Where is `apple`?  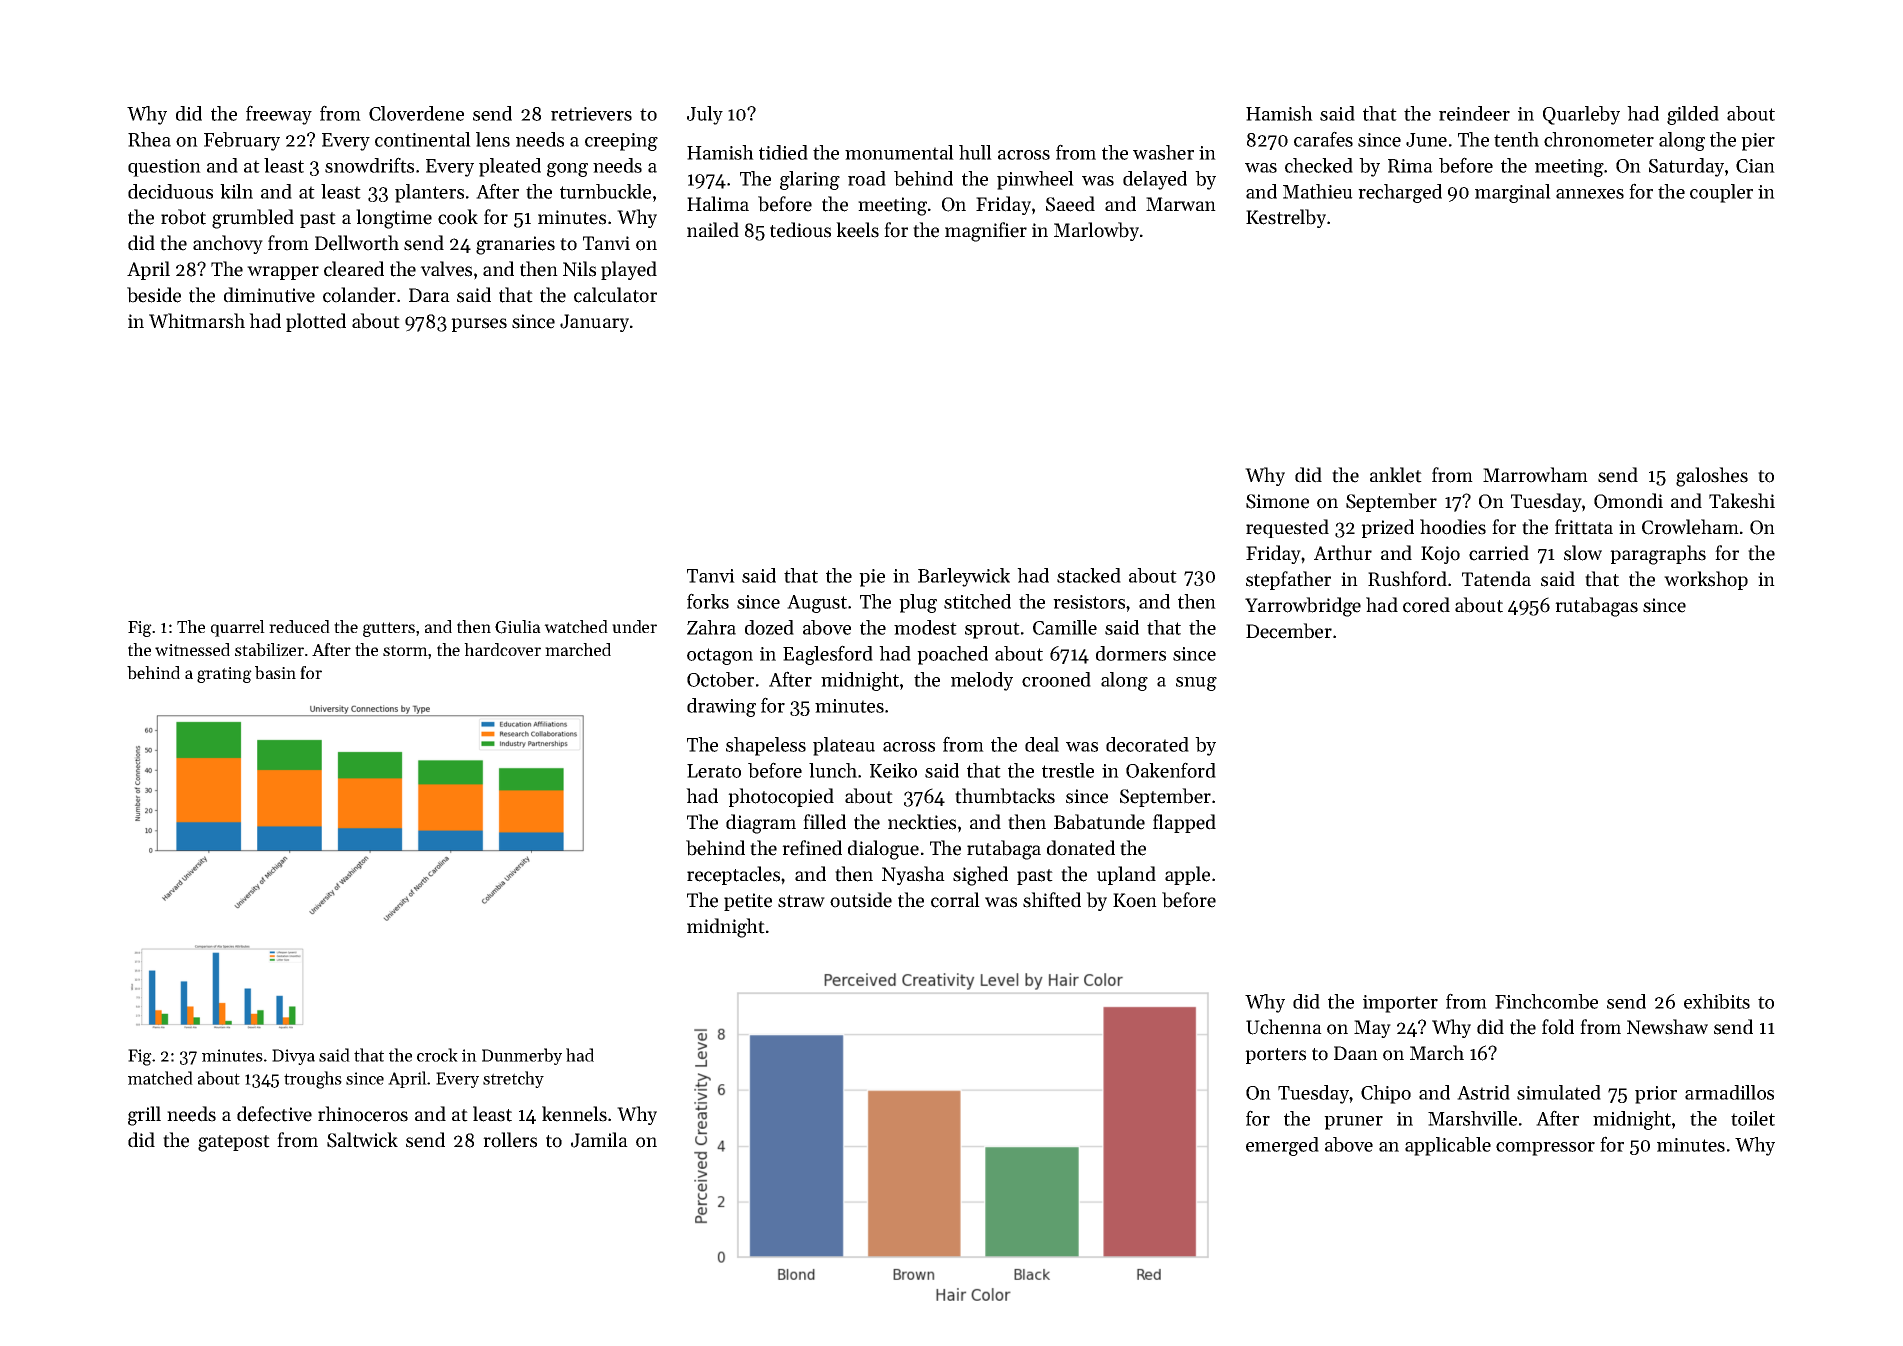
apple is located at coordinates (1187, 875).
